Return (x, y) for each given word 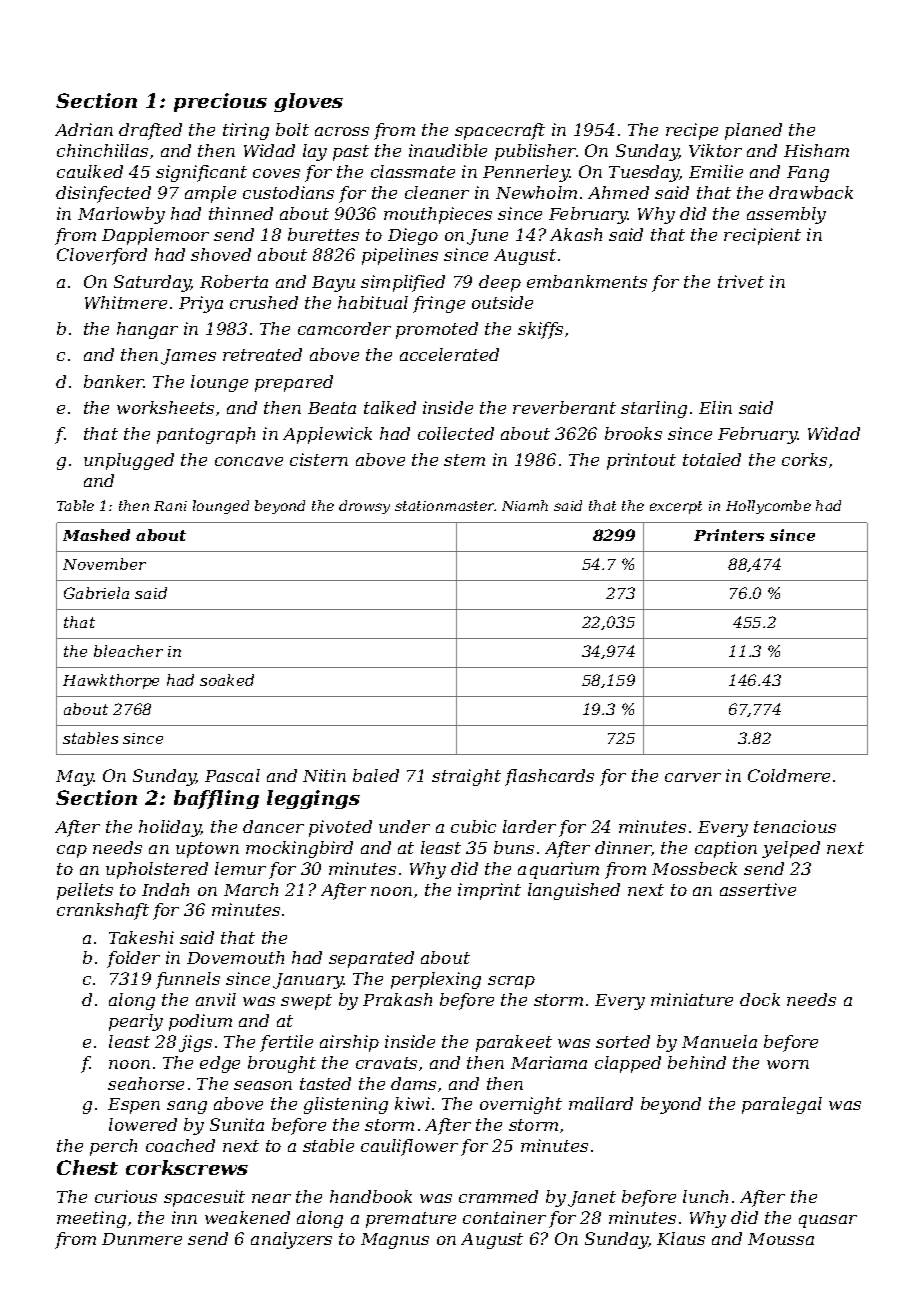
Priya (201, 304)
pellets (85, 891)
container (504, 1217)
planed (753, 131)
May (75, 778)
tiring (246, 131)
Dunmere (142, 1239)
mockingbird (299, 849)
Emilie (716, 171)
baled (376, 775)
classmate (413, 171)
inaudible (448, 150)
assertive (758, 889)
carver (693, 777)
